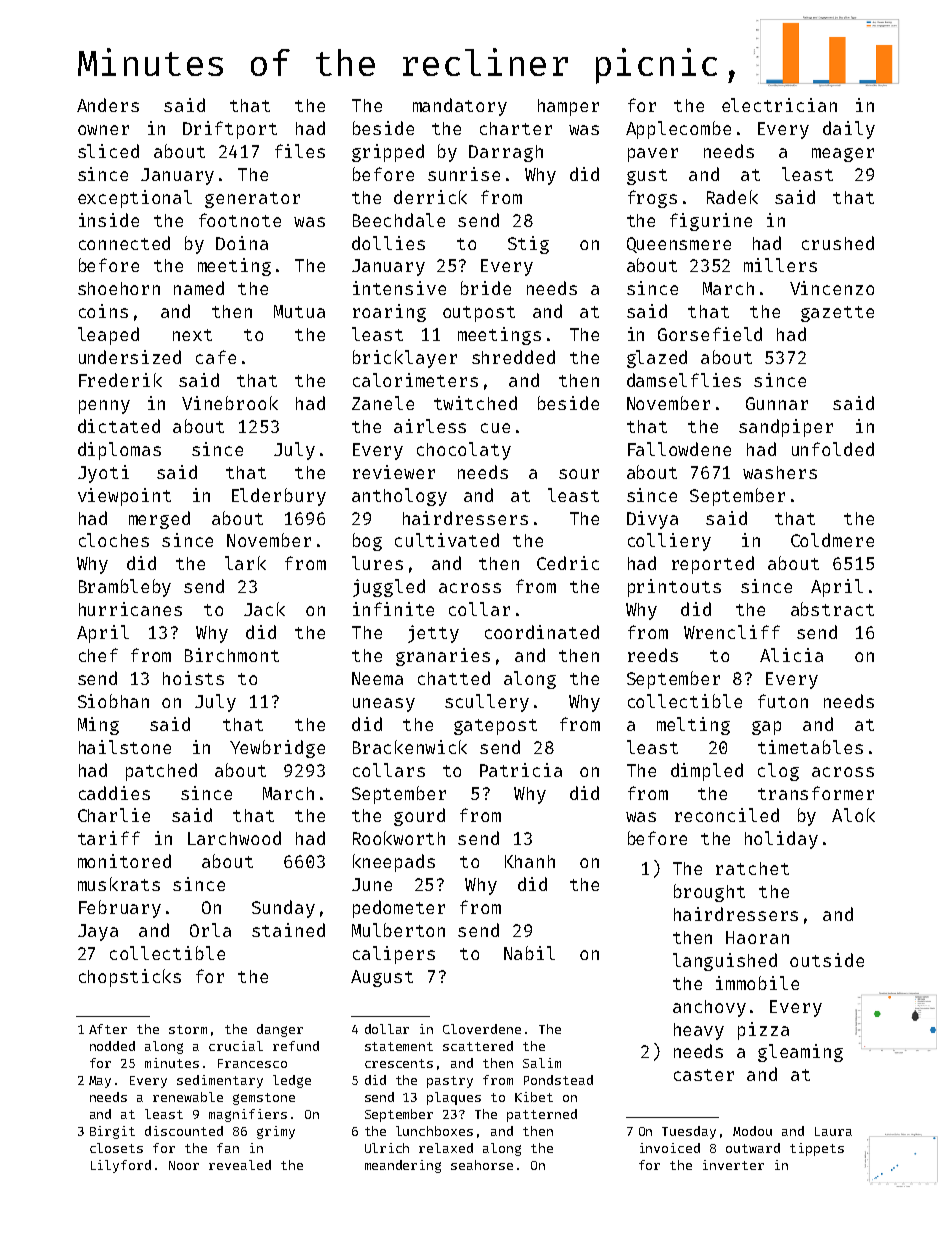 The width and height of the screenshot is (952, 1233). Describe the element at coordinates (108, 105) in the screenshot. I see `Anders` at that location.
